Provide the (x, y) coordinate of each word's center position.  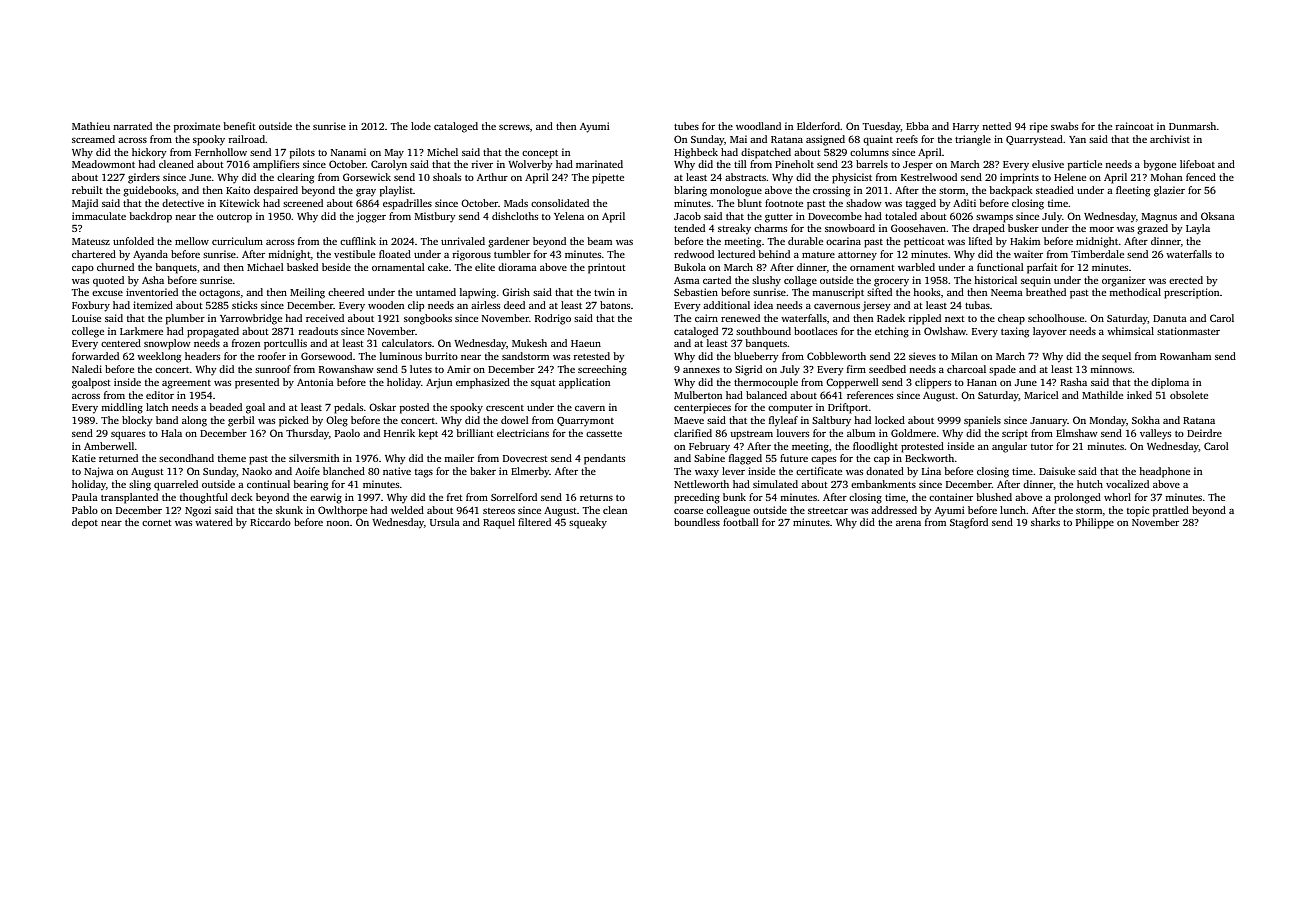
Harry (966, 128)
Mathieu (91, 126)
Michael (265, 267)
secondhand (186, 458)
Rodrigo (553, 319)
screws (514, 127)
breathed (1046, 292)
